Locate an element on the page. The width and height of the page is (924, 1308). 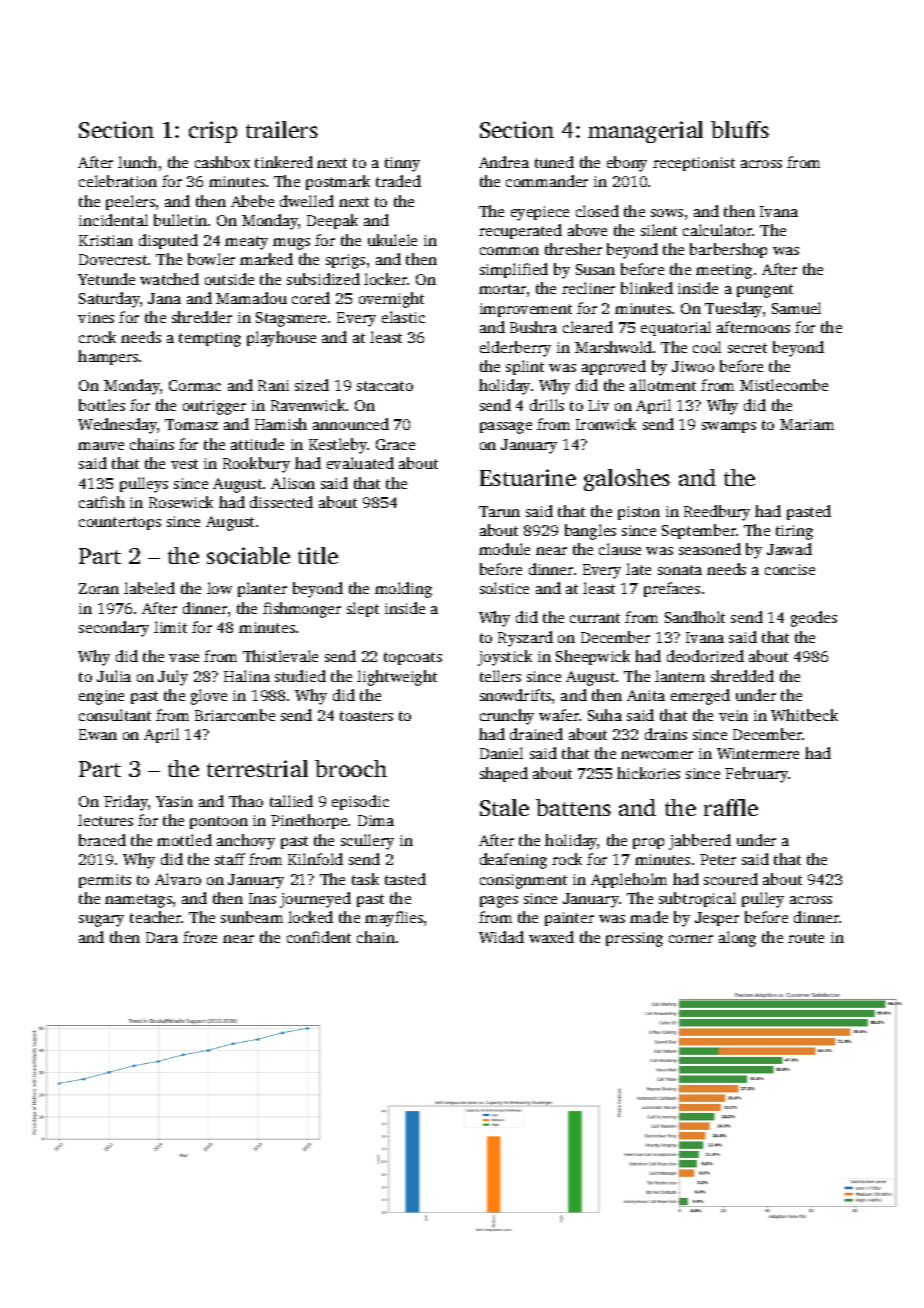
scoured is located at coordinates (731, 879).
